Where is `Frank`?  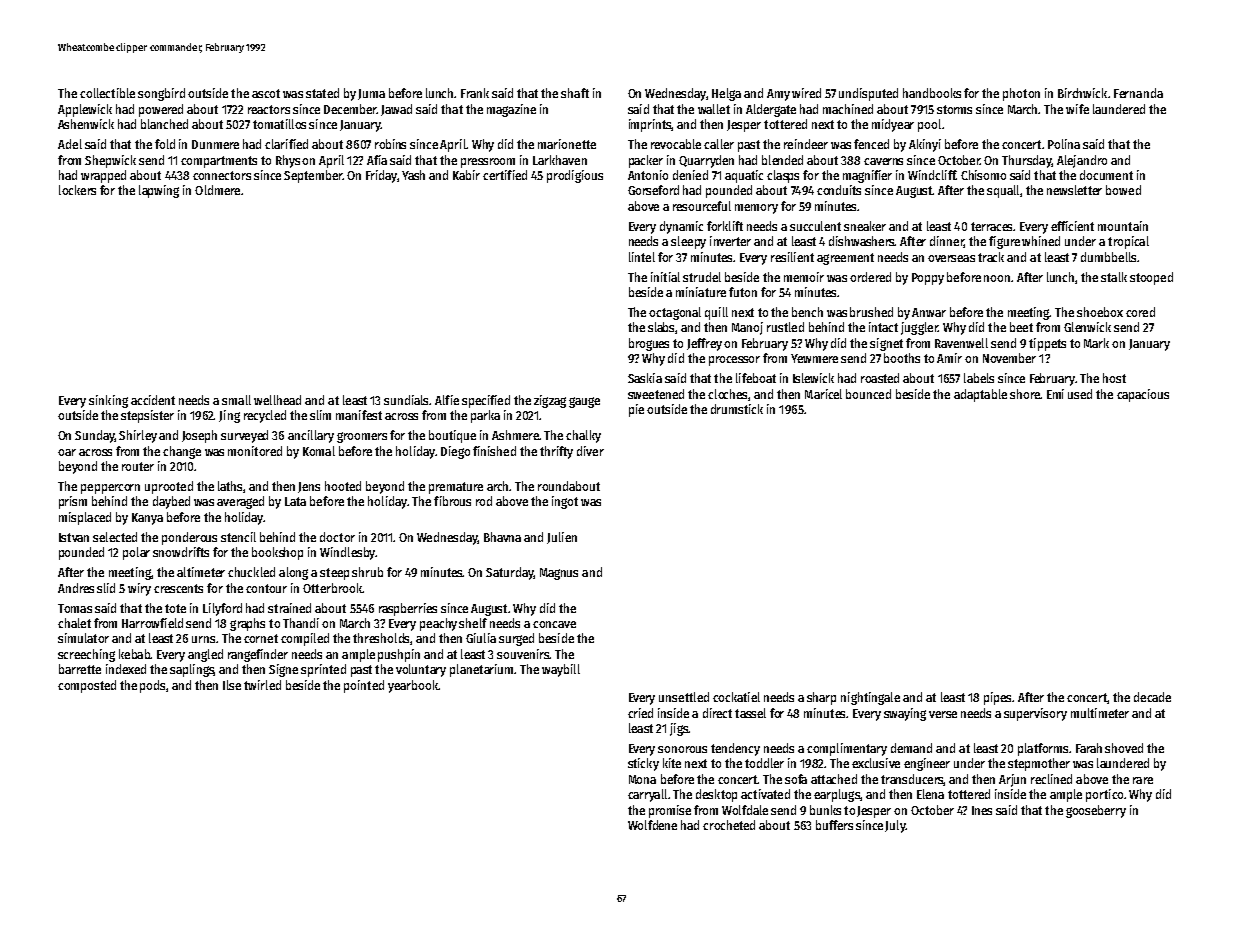 Frank is located at coordinates (475, 93).
